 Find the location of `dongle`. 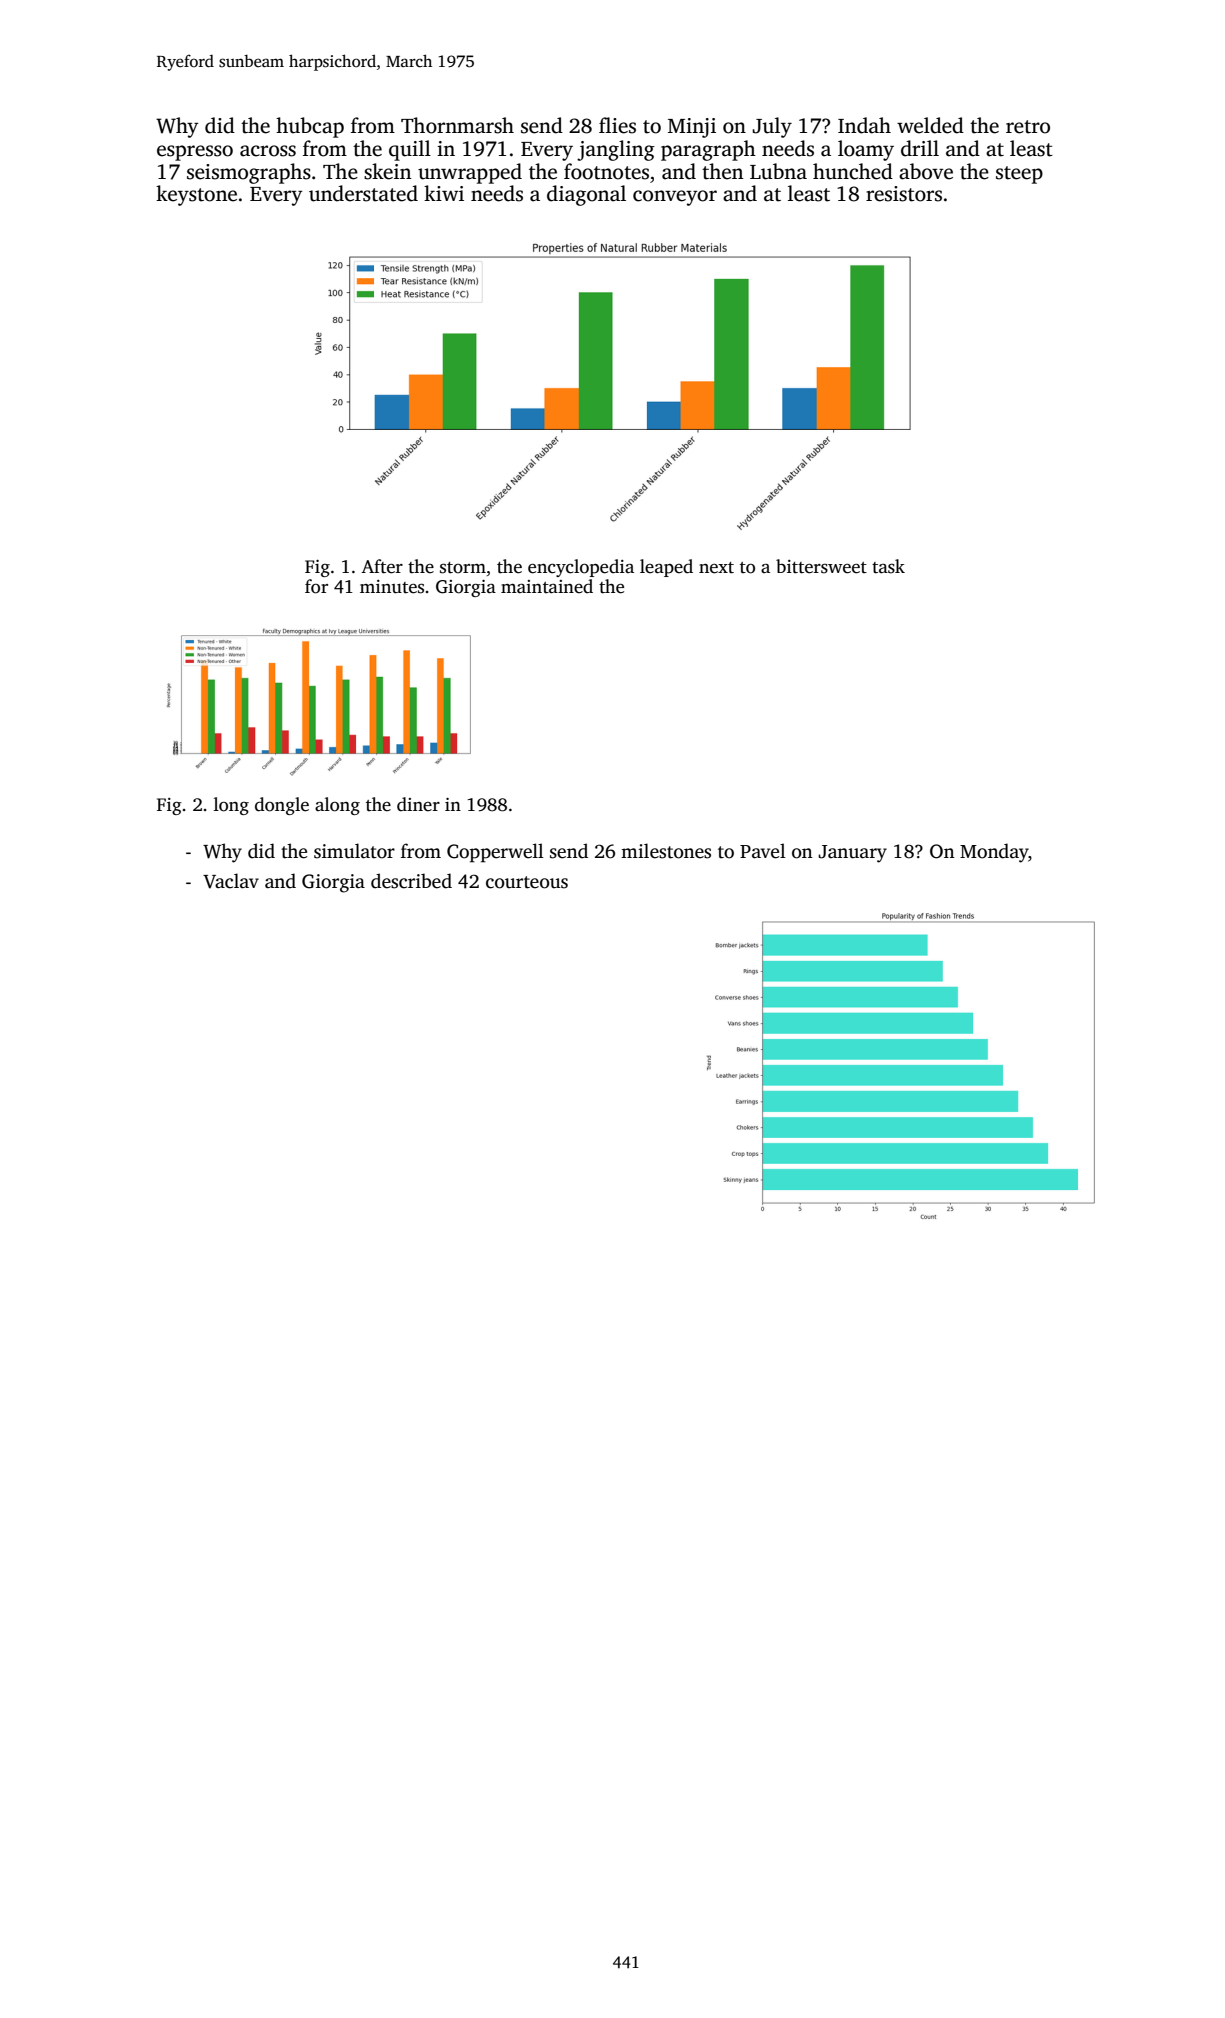

dongle is located at coordinates (282, 806).
